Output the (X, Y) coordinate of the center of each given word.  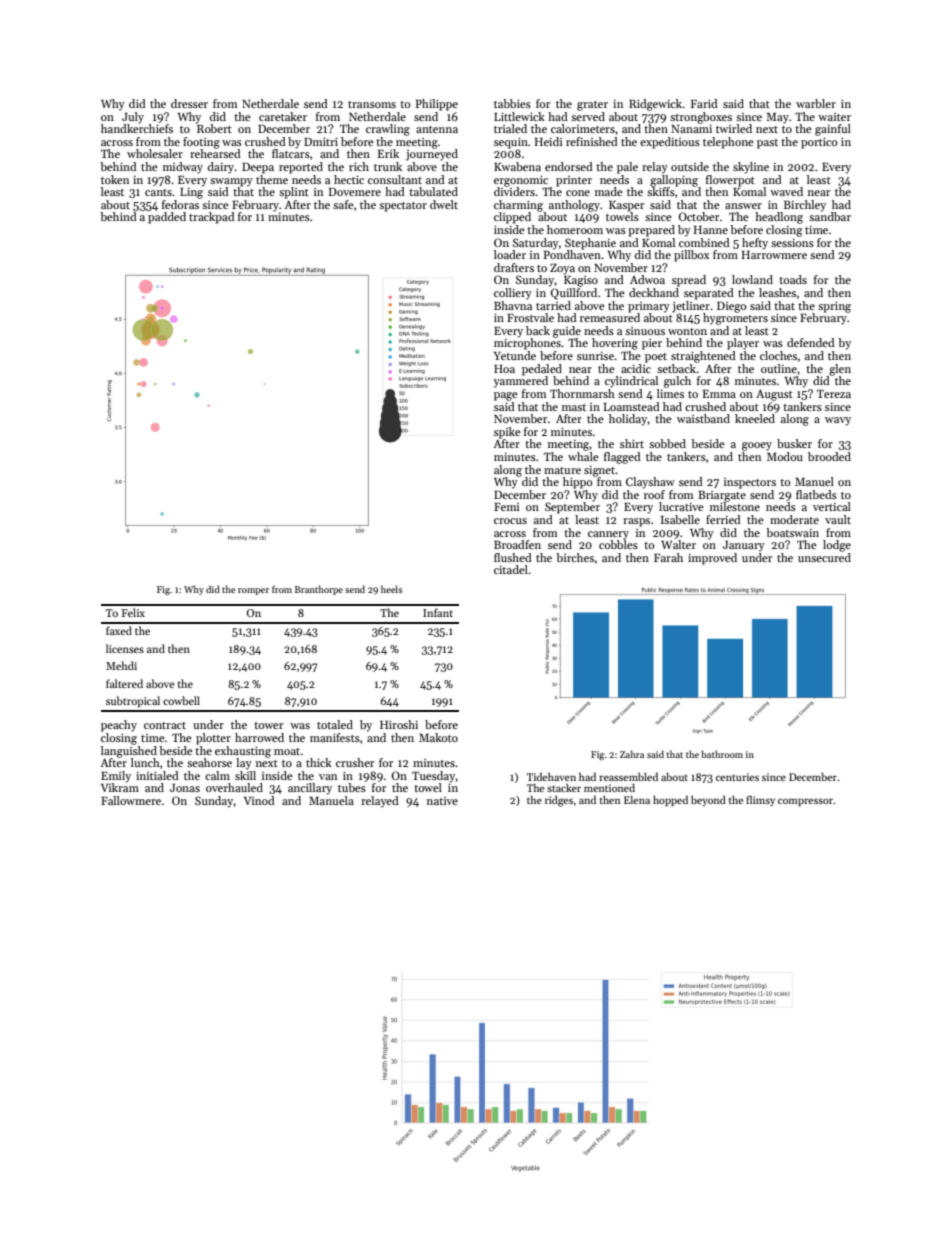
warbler (816, 103)
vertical (832, 506)
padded (167, 218)
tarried (553, 305)
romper (253, 591)
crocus (510, 521)
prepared (651, 231)
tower (268, 725)
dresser (189, 103)
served (588, 116)
